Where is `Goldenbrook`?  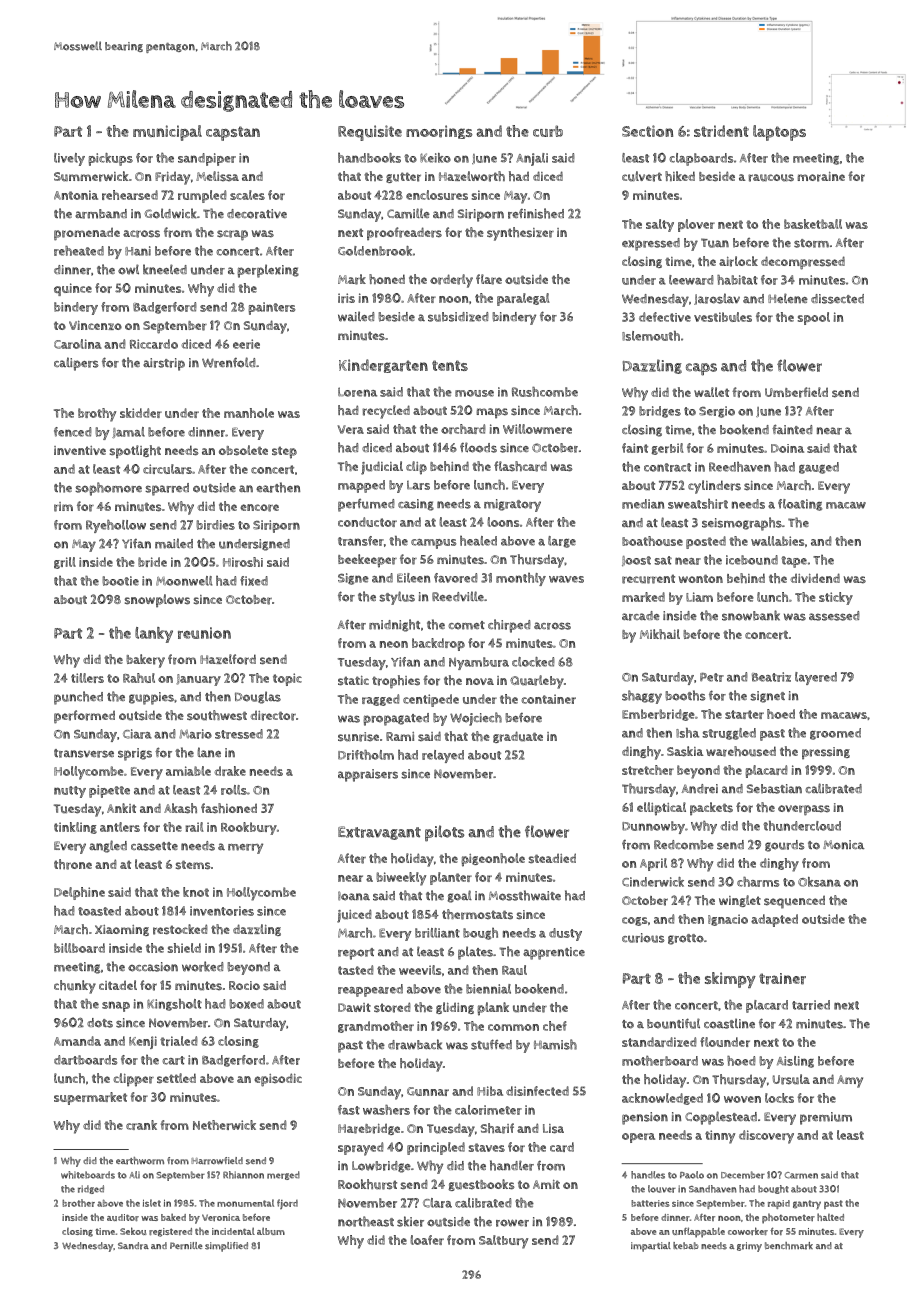 Goldenbrook is located at coordinates (375, 251).
